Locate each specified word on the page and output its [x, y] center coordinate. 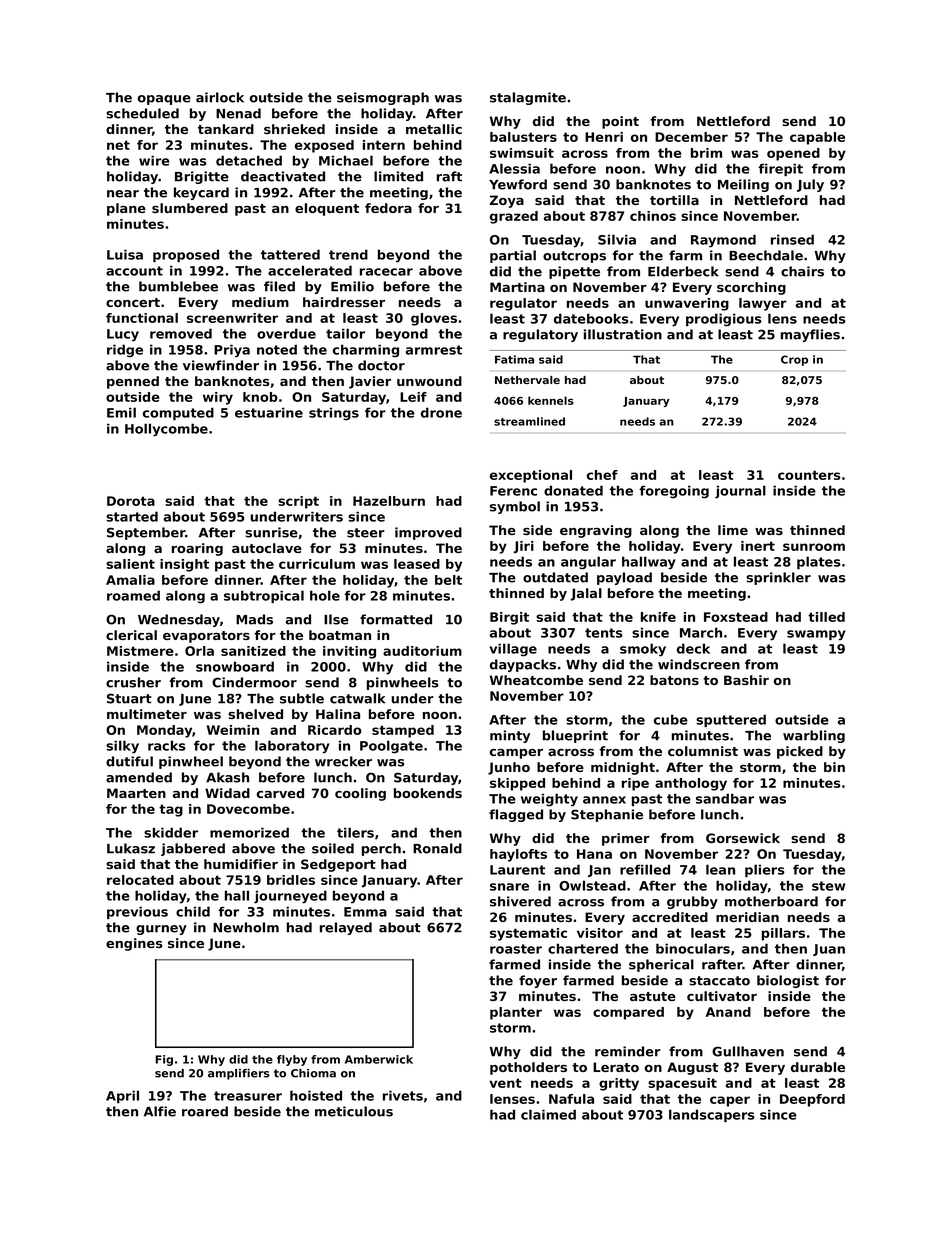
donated [573, 490]
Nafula [571, 1099]
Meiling [743, 185]
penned [133, 382]
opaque [164, 100]
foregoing [674, 492]
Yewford [518, 184]
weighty [549, 800]
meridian [747, 917]
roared [205, 1111]
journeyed [290, 897]
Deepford [812, 1100]
